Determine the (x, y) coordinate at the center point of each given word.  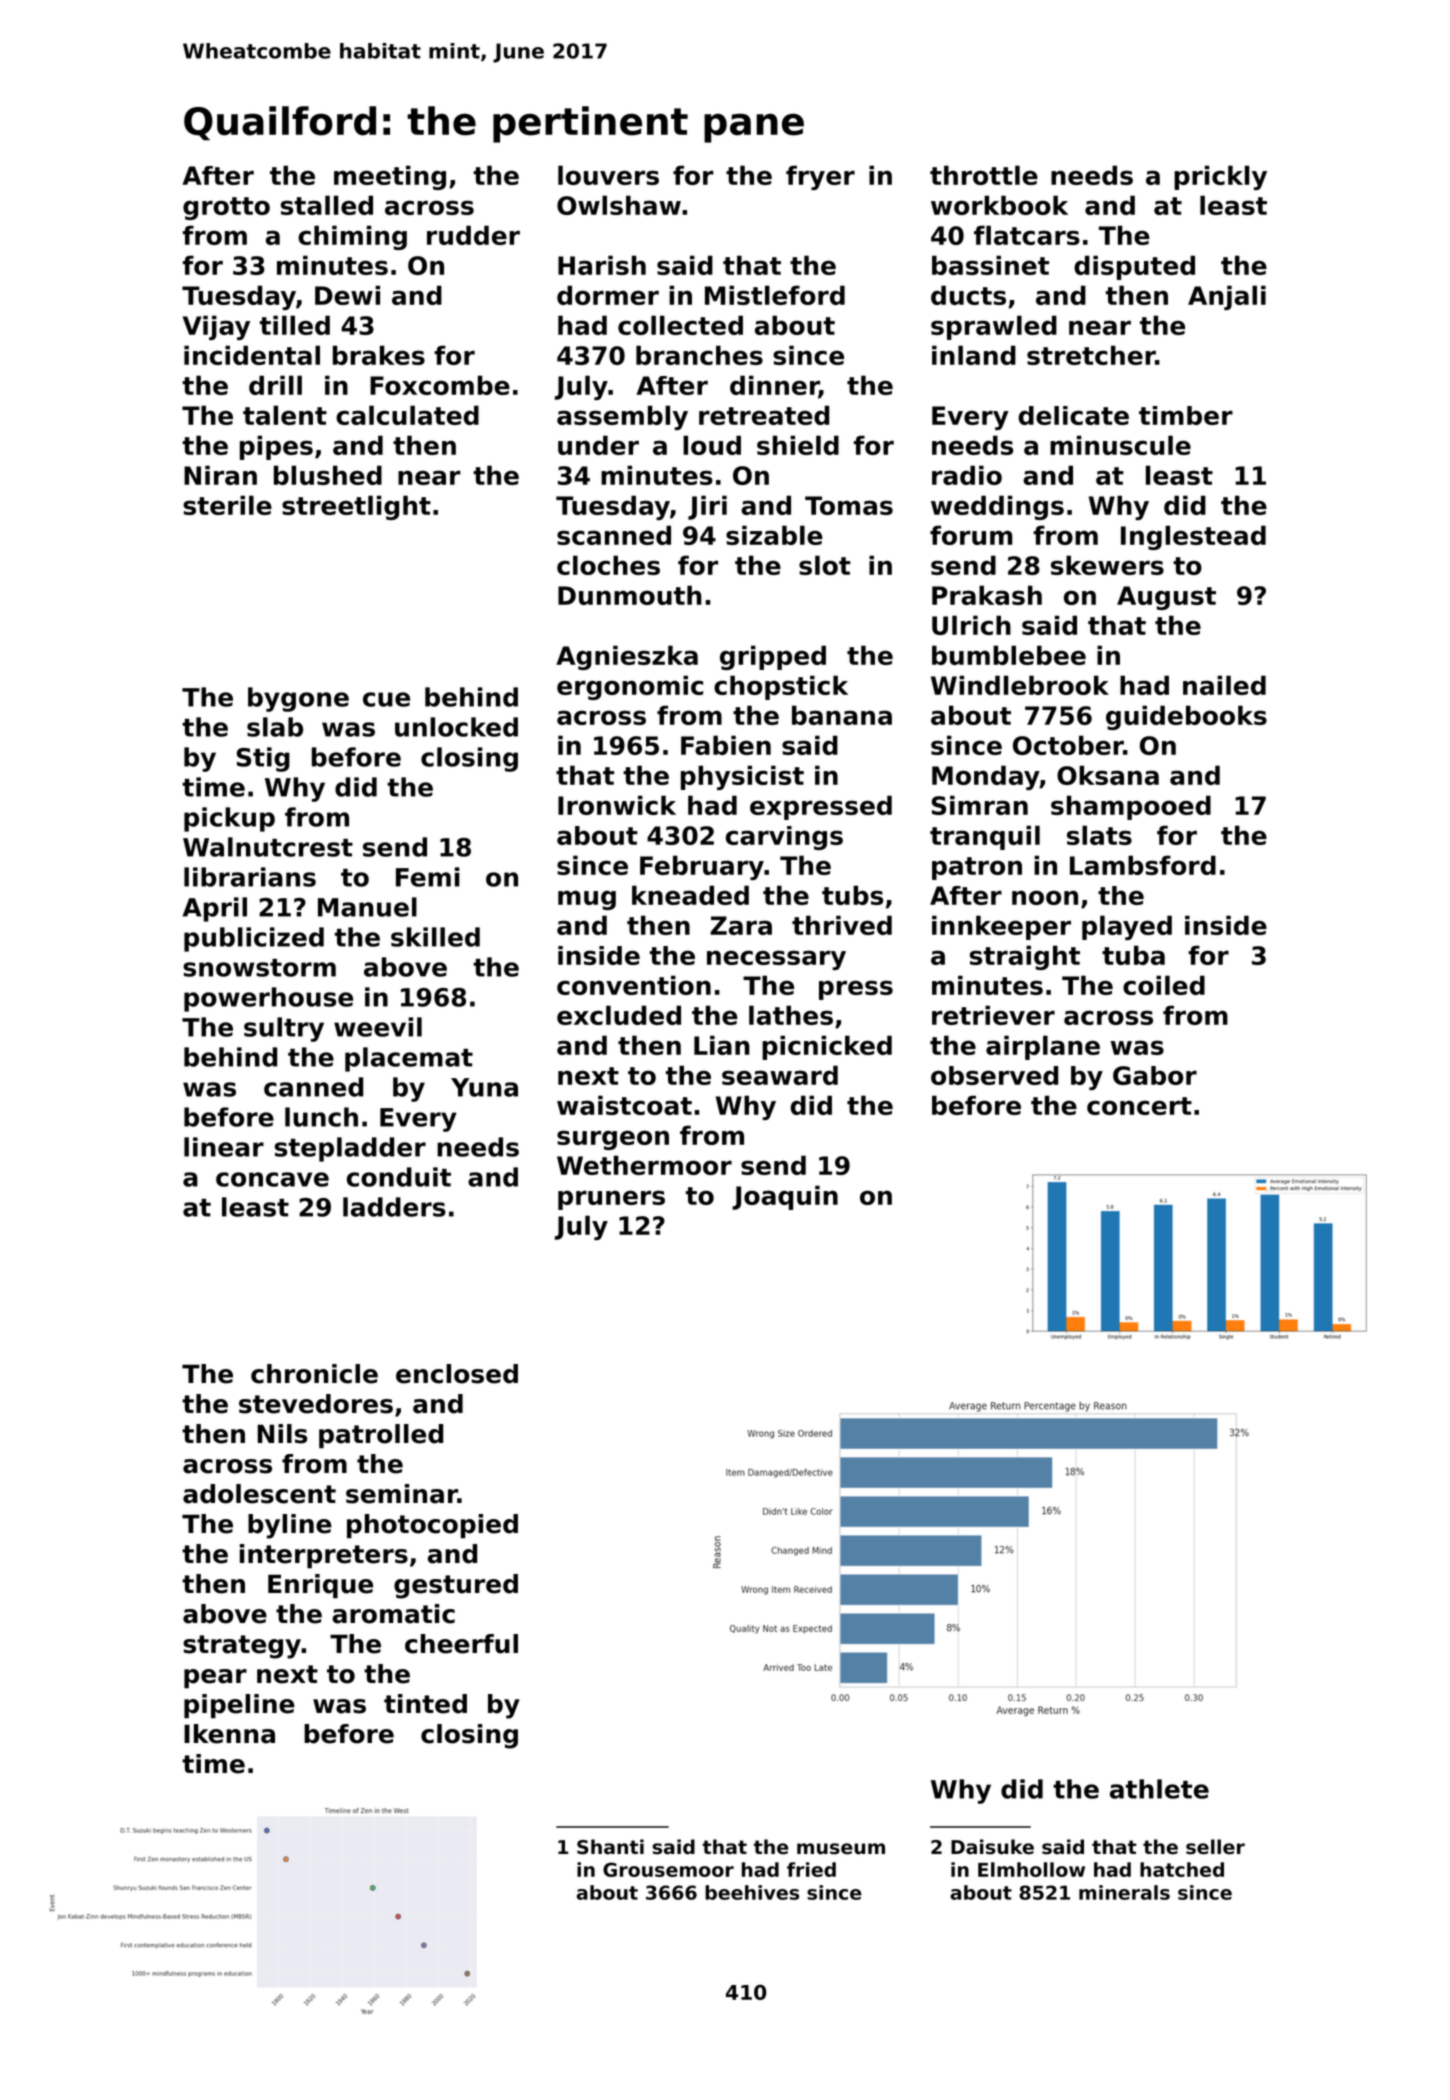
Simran (980, 805)
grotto (226, 208)
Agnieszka (627, 657)
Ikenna (229, 1734)
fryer (820, 177)
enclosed (457, 1374)
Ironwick (617, 805)
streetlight (356, 507)
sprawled (994, 327)
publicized (254, 939)
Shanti (610, 1847)
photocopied (432, 1526)
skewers (1107, 565)
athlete (1159, 1789)
